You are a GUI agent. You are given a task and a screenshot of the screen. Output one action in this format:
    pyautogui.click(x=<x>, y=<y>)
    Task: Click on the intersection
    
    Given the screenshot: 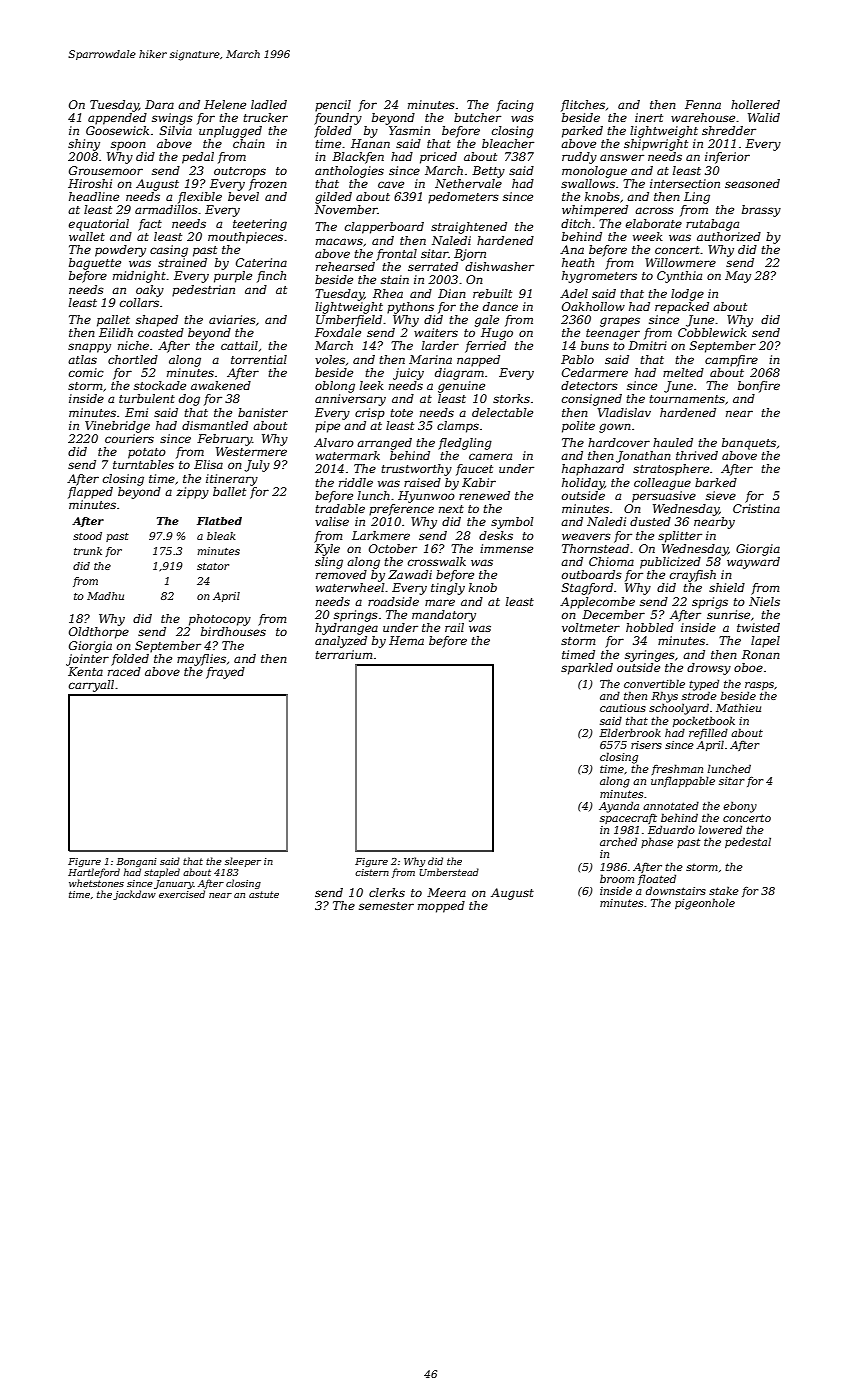 What is the action you would take?
    pyautogui.click(x=685, y=183)
